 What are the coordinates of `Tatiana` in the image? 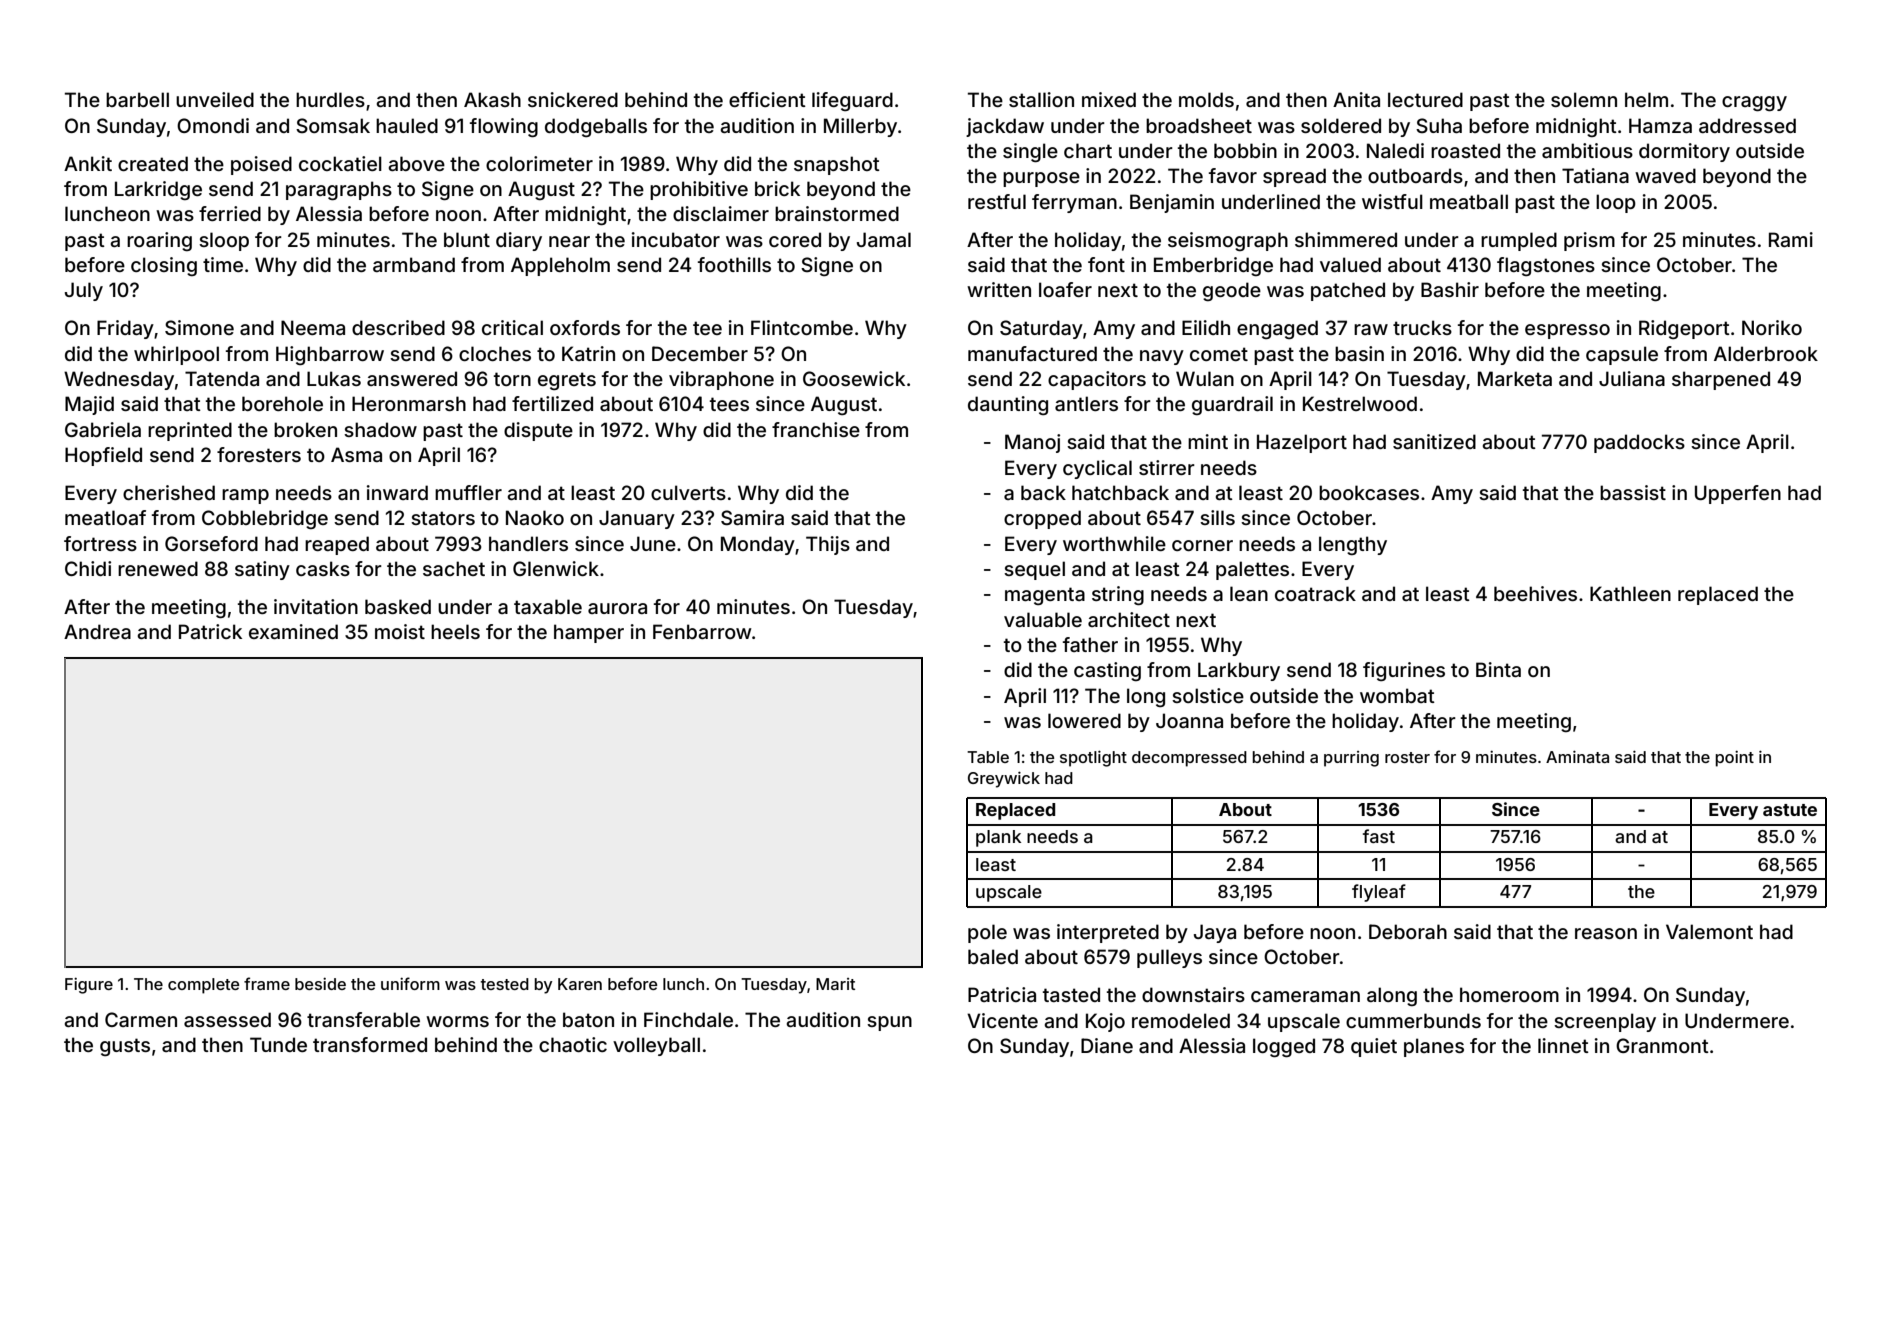 It's located at (1595, 175).
